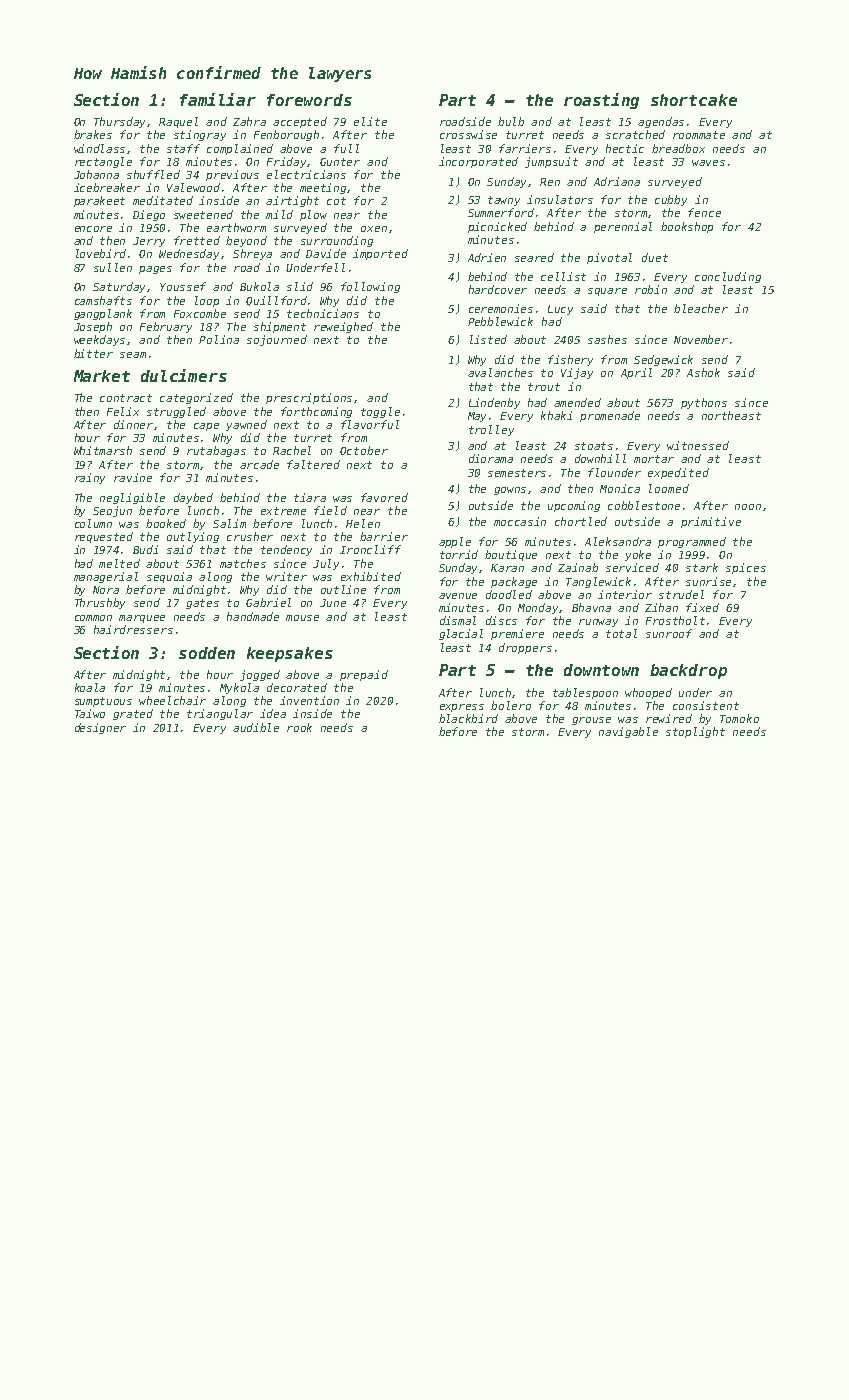 This document has width=849, height=1400. What do you see at coordinates (100, 728) in the document?
I see `designer` at bounding box center [100, 728].
